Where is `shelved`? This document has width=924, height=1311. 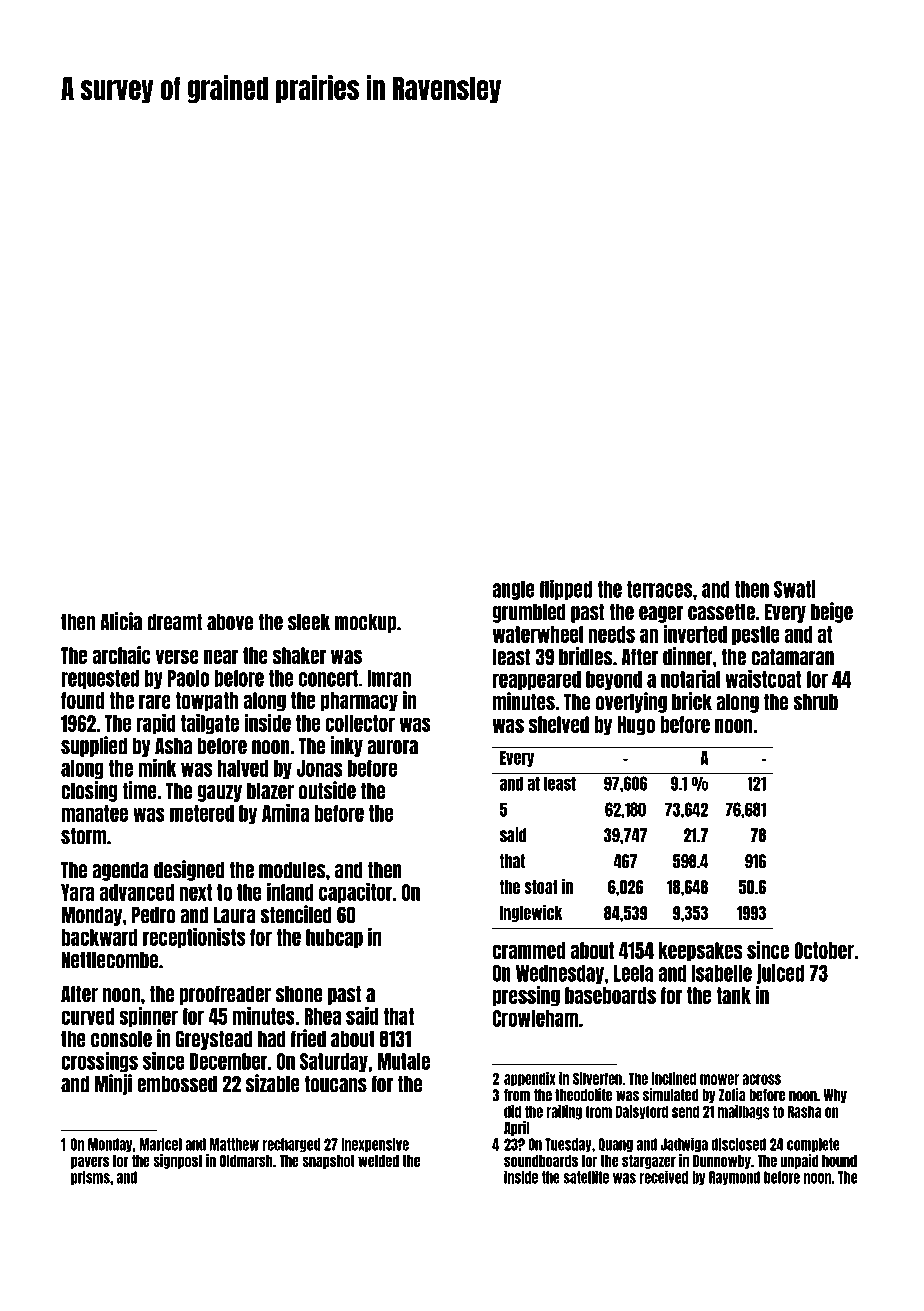 shelved is located at coordinates (559, 724).
